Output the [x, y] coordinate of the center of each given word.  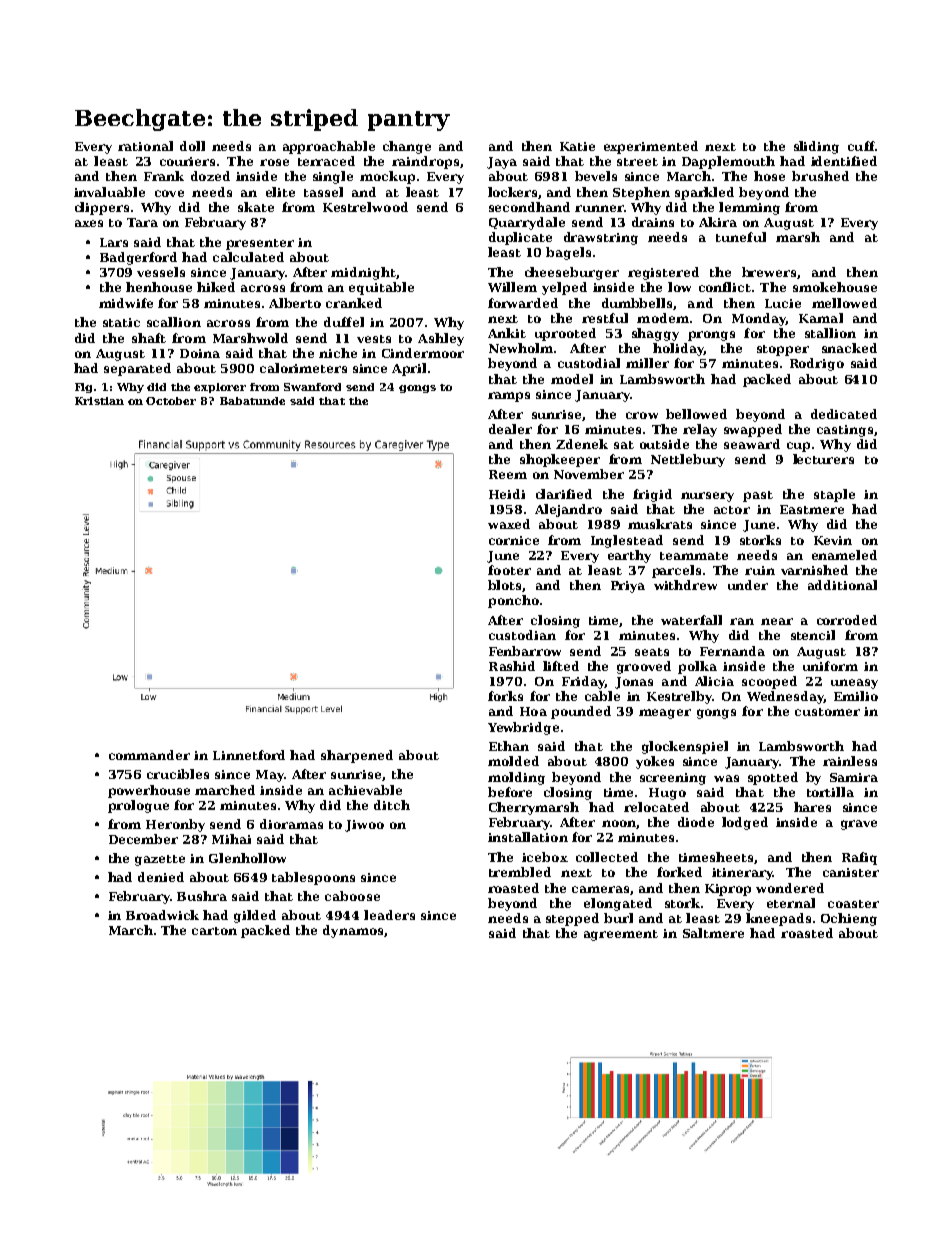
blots [504, 585]
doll [192, 146]
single [333, 177]
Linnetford [249, 755]
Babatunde [252, 401]
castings [845, 431]
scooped [769, 682]
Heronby [175, 825]
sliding [816, 147]
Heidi [507, 494]
